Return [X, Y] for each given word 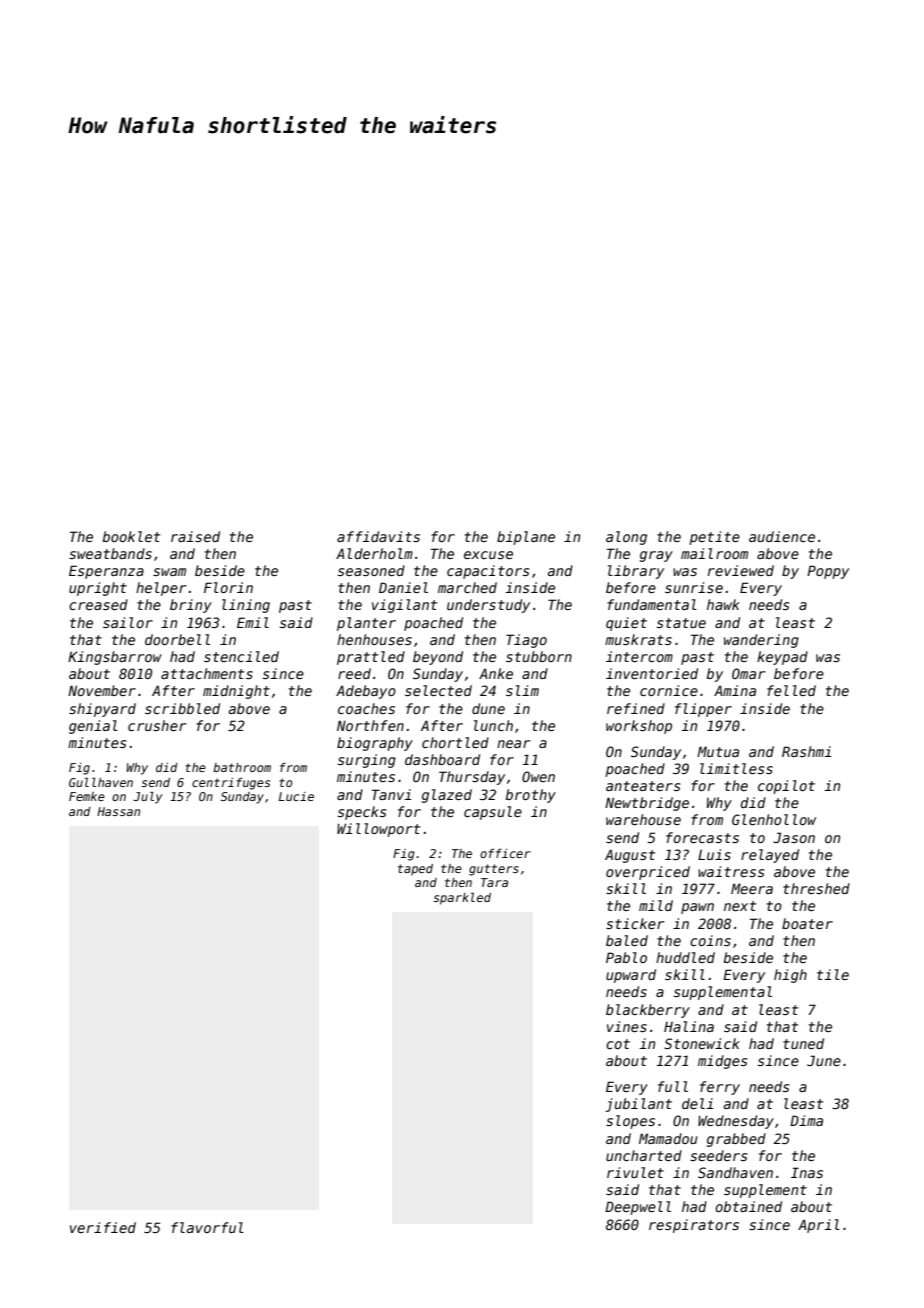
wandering [761, 641]
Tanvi [391, 794]
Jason [794, 837]
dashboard [442, 759]
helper [161, 589]
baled [627, 940]
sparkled [462, 899]
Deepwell [638, 1208]
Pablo [626, 957]
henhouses [374, 639]
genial [93, 727]
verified [103, 1227]
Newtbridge [647, 804]
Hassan [118, 811]
